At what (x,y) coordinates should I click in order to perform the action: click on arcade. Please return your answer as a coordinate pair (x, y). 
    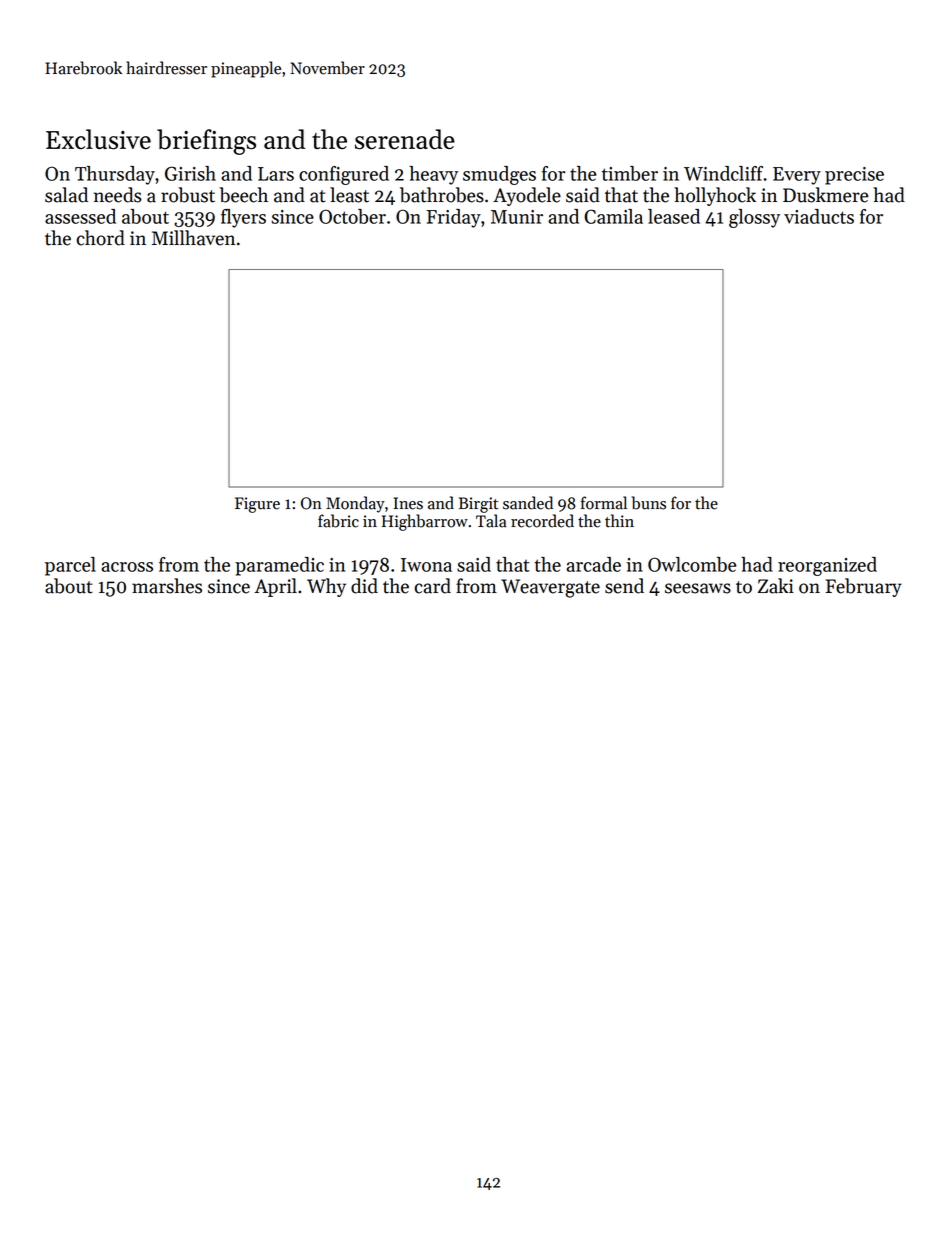
    Looking at the image, I should click on (593, 564).
